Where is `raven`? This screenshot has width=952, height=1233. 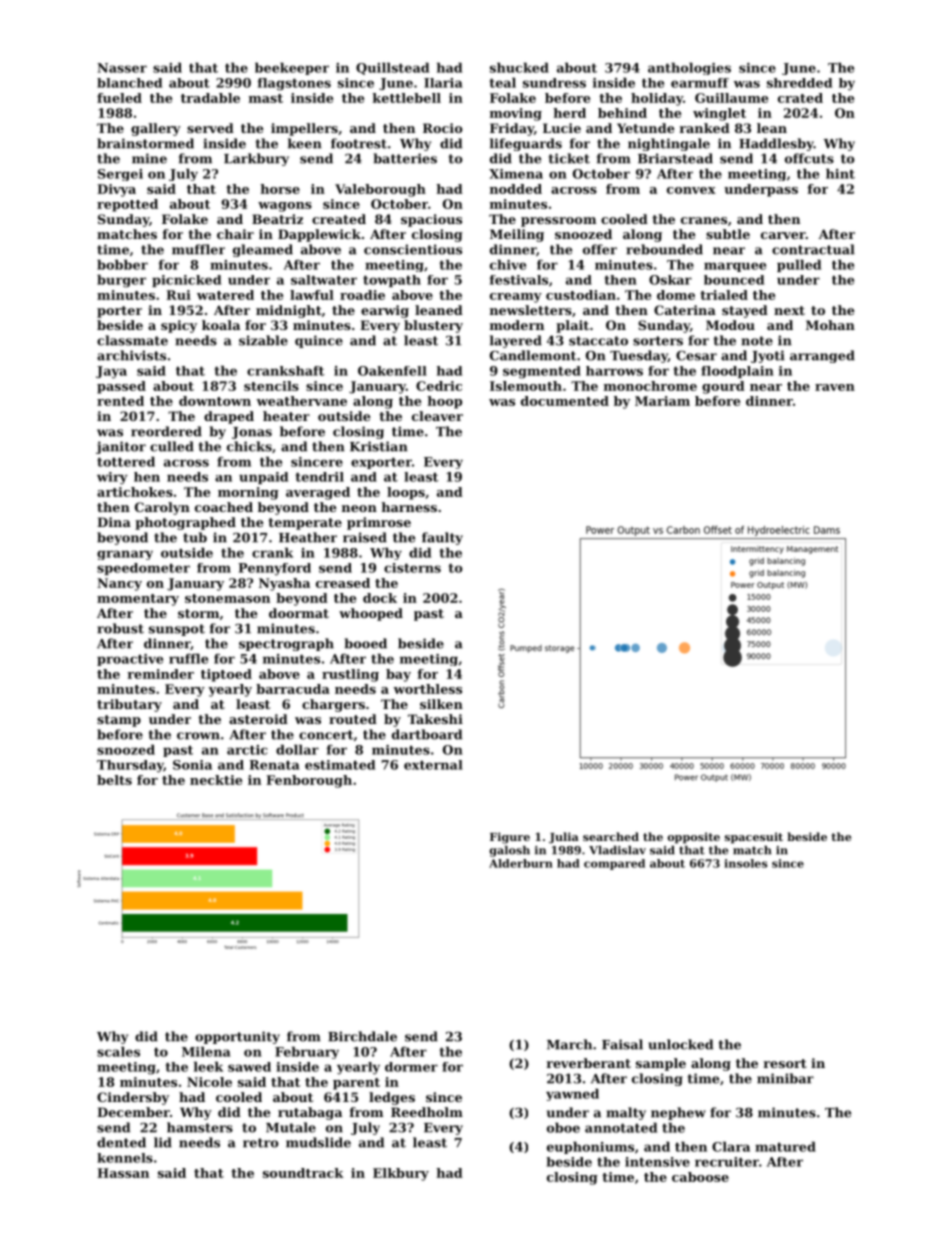
raven is located at coordinates (835, 387).
